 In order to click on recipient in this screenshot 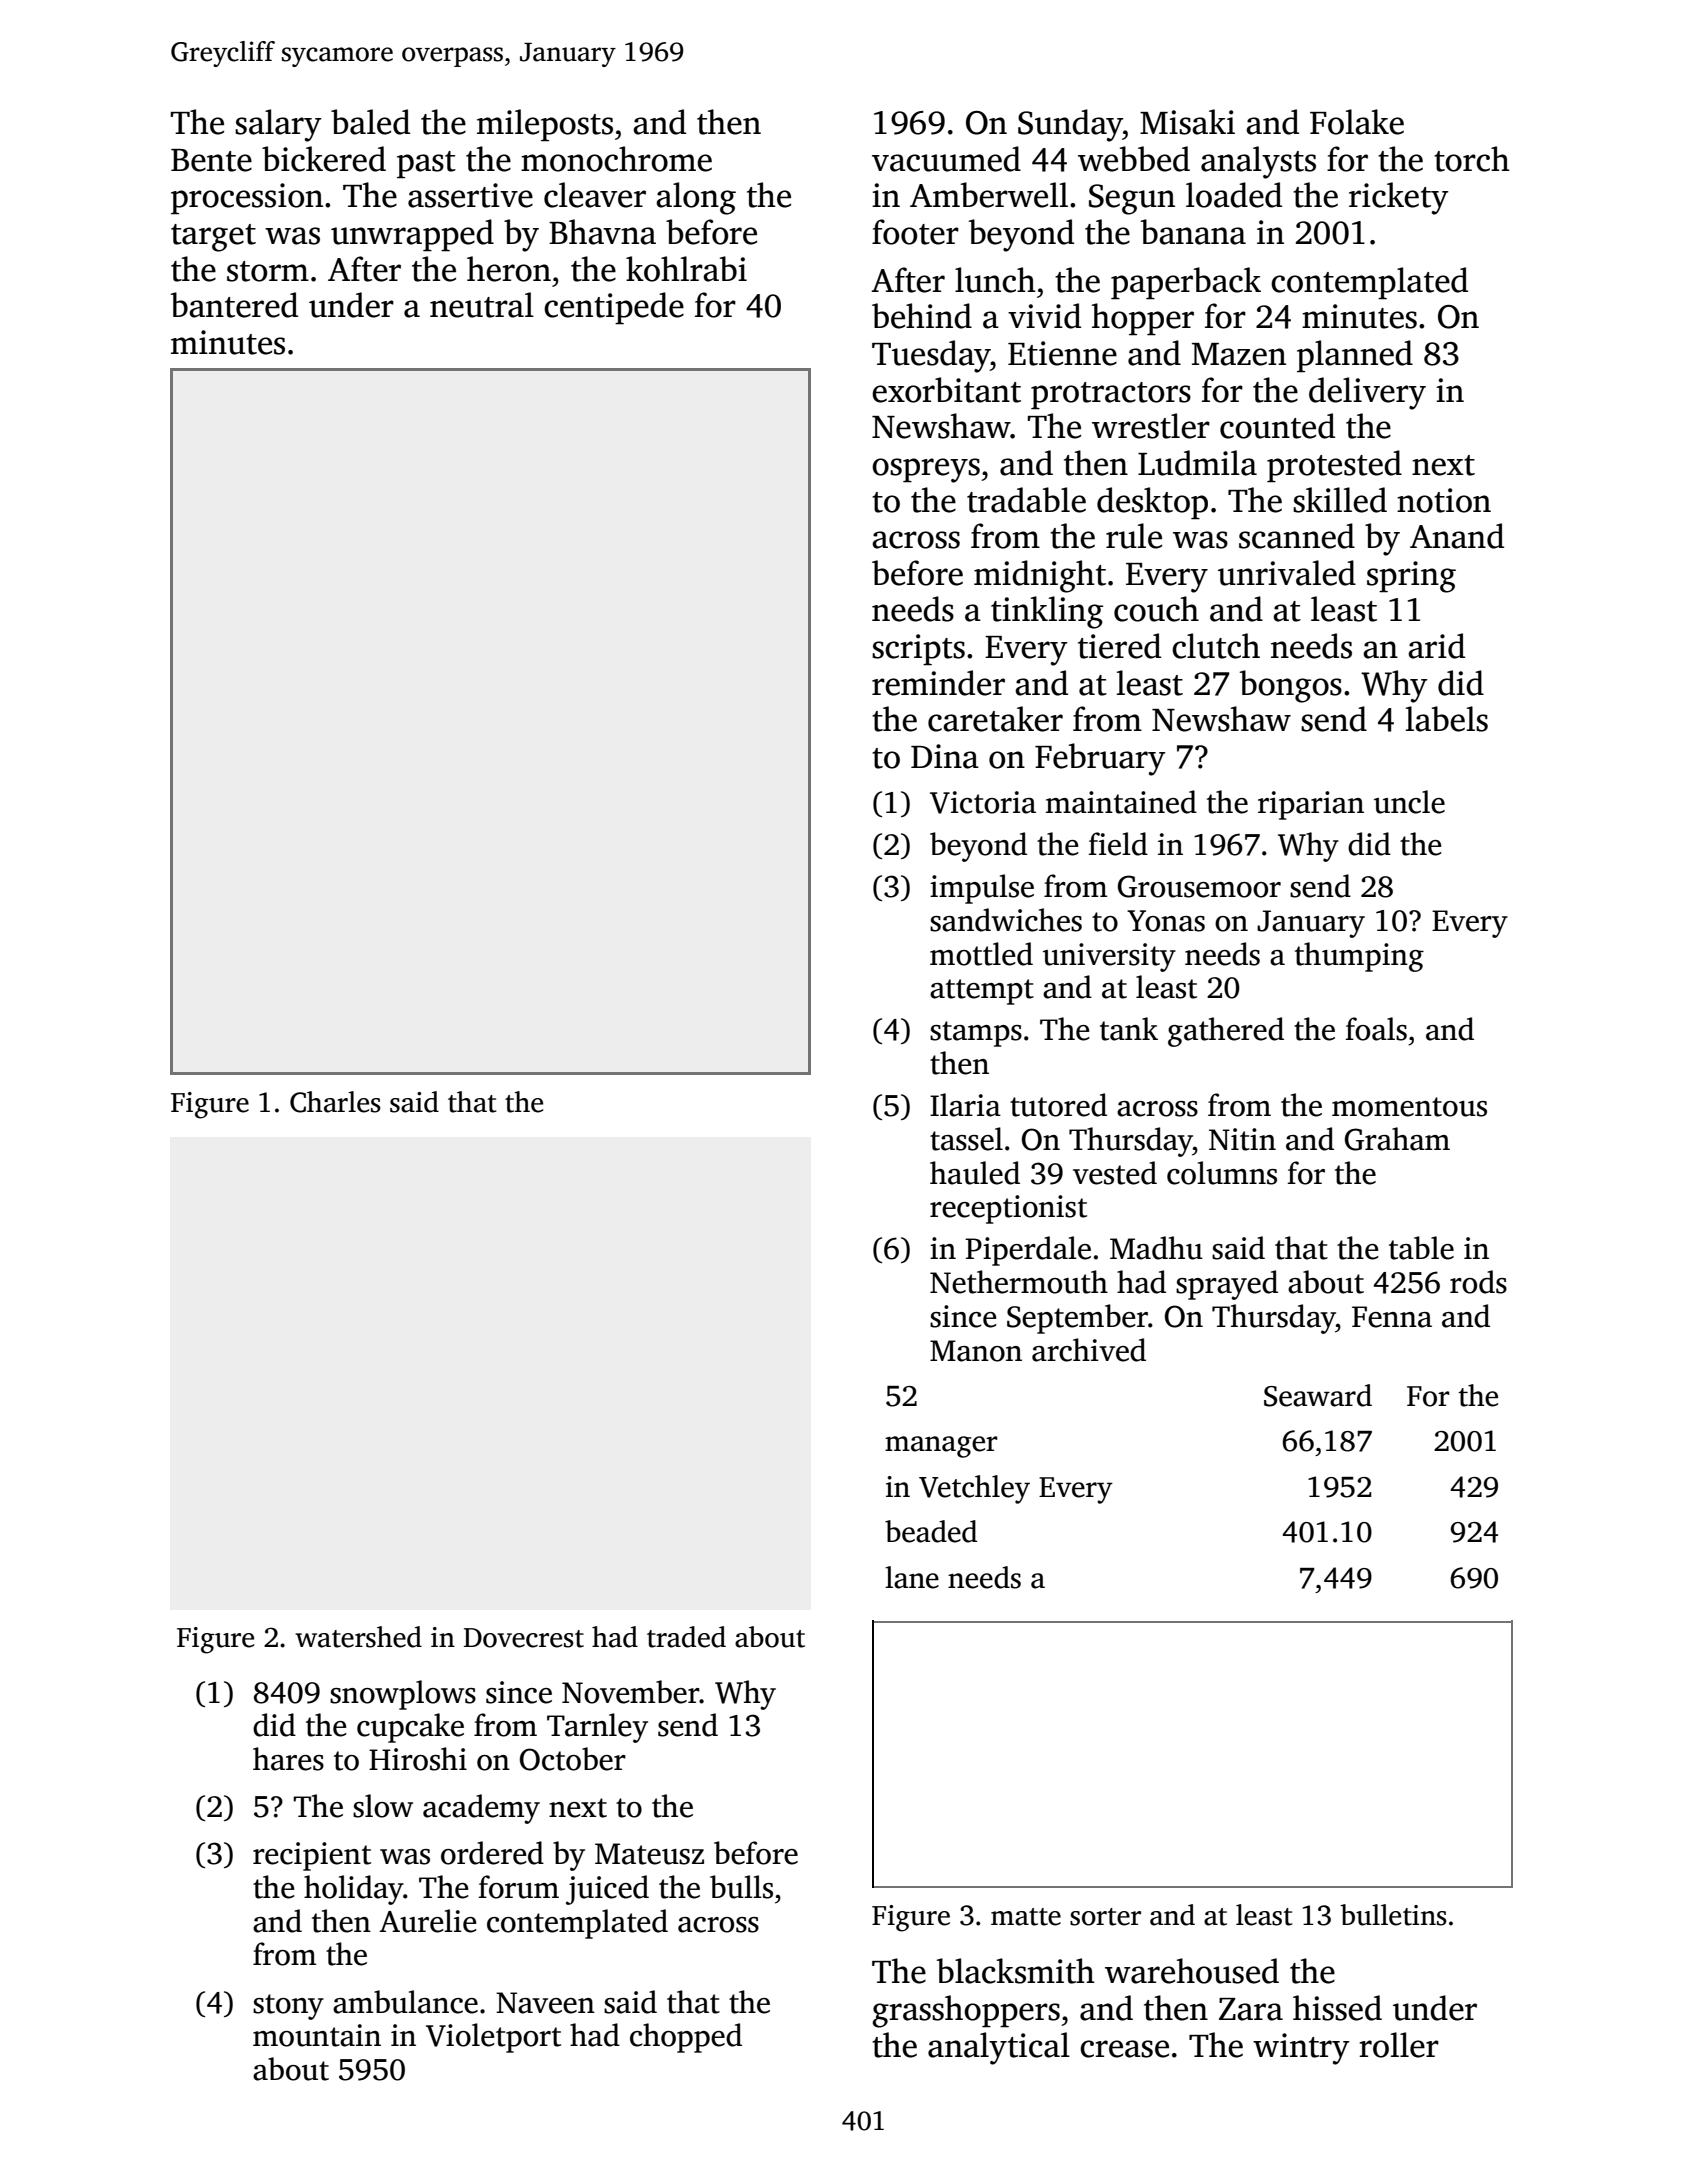, I will do `click(312, 1856)`.
